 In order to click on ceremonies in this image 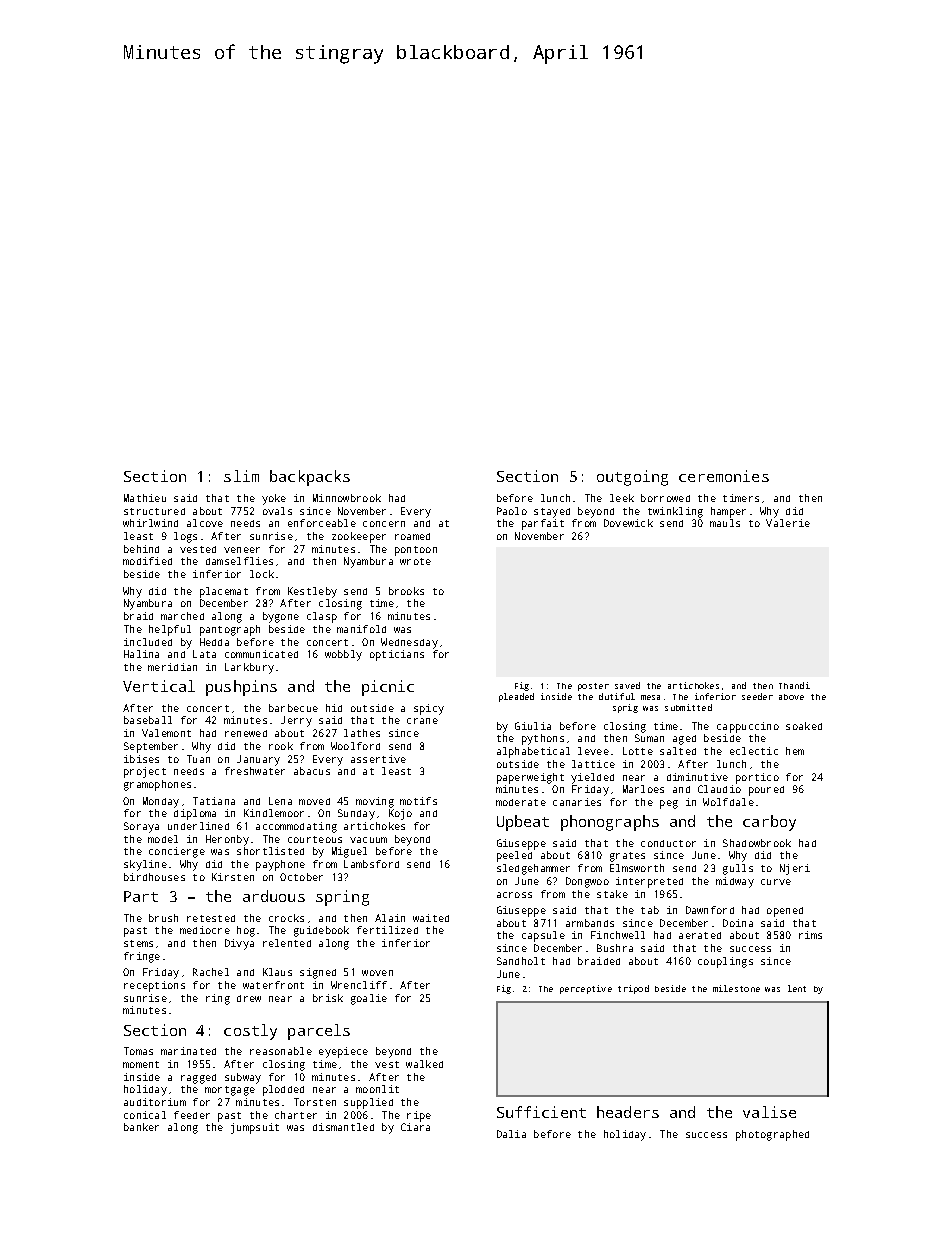, I will do `click(724, 476)`.
